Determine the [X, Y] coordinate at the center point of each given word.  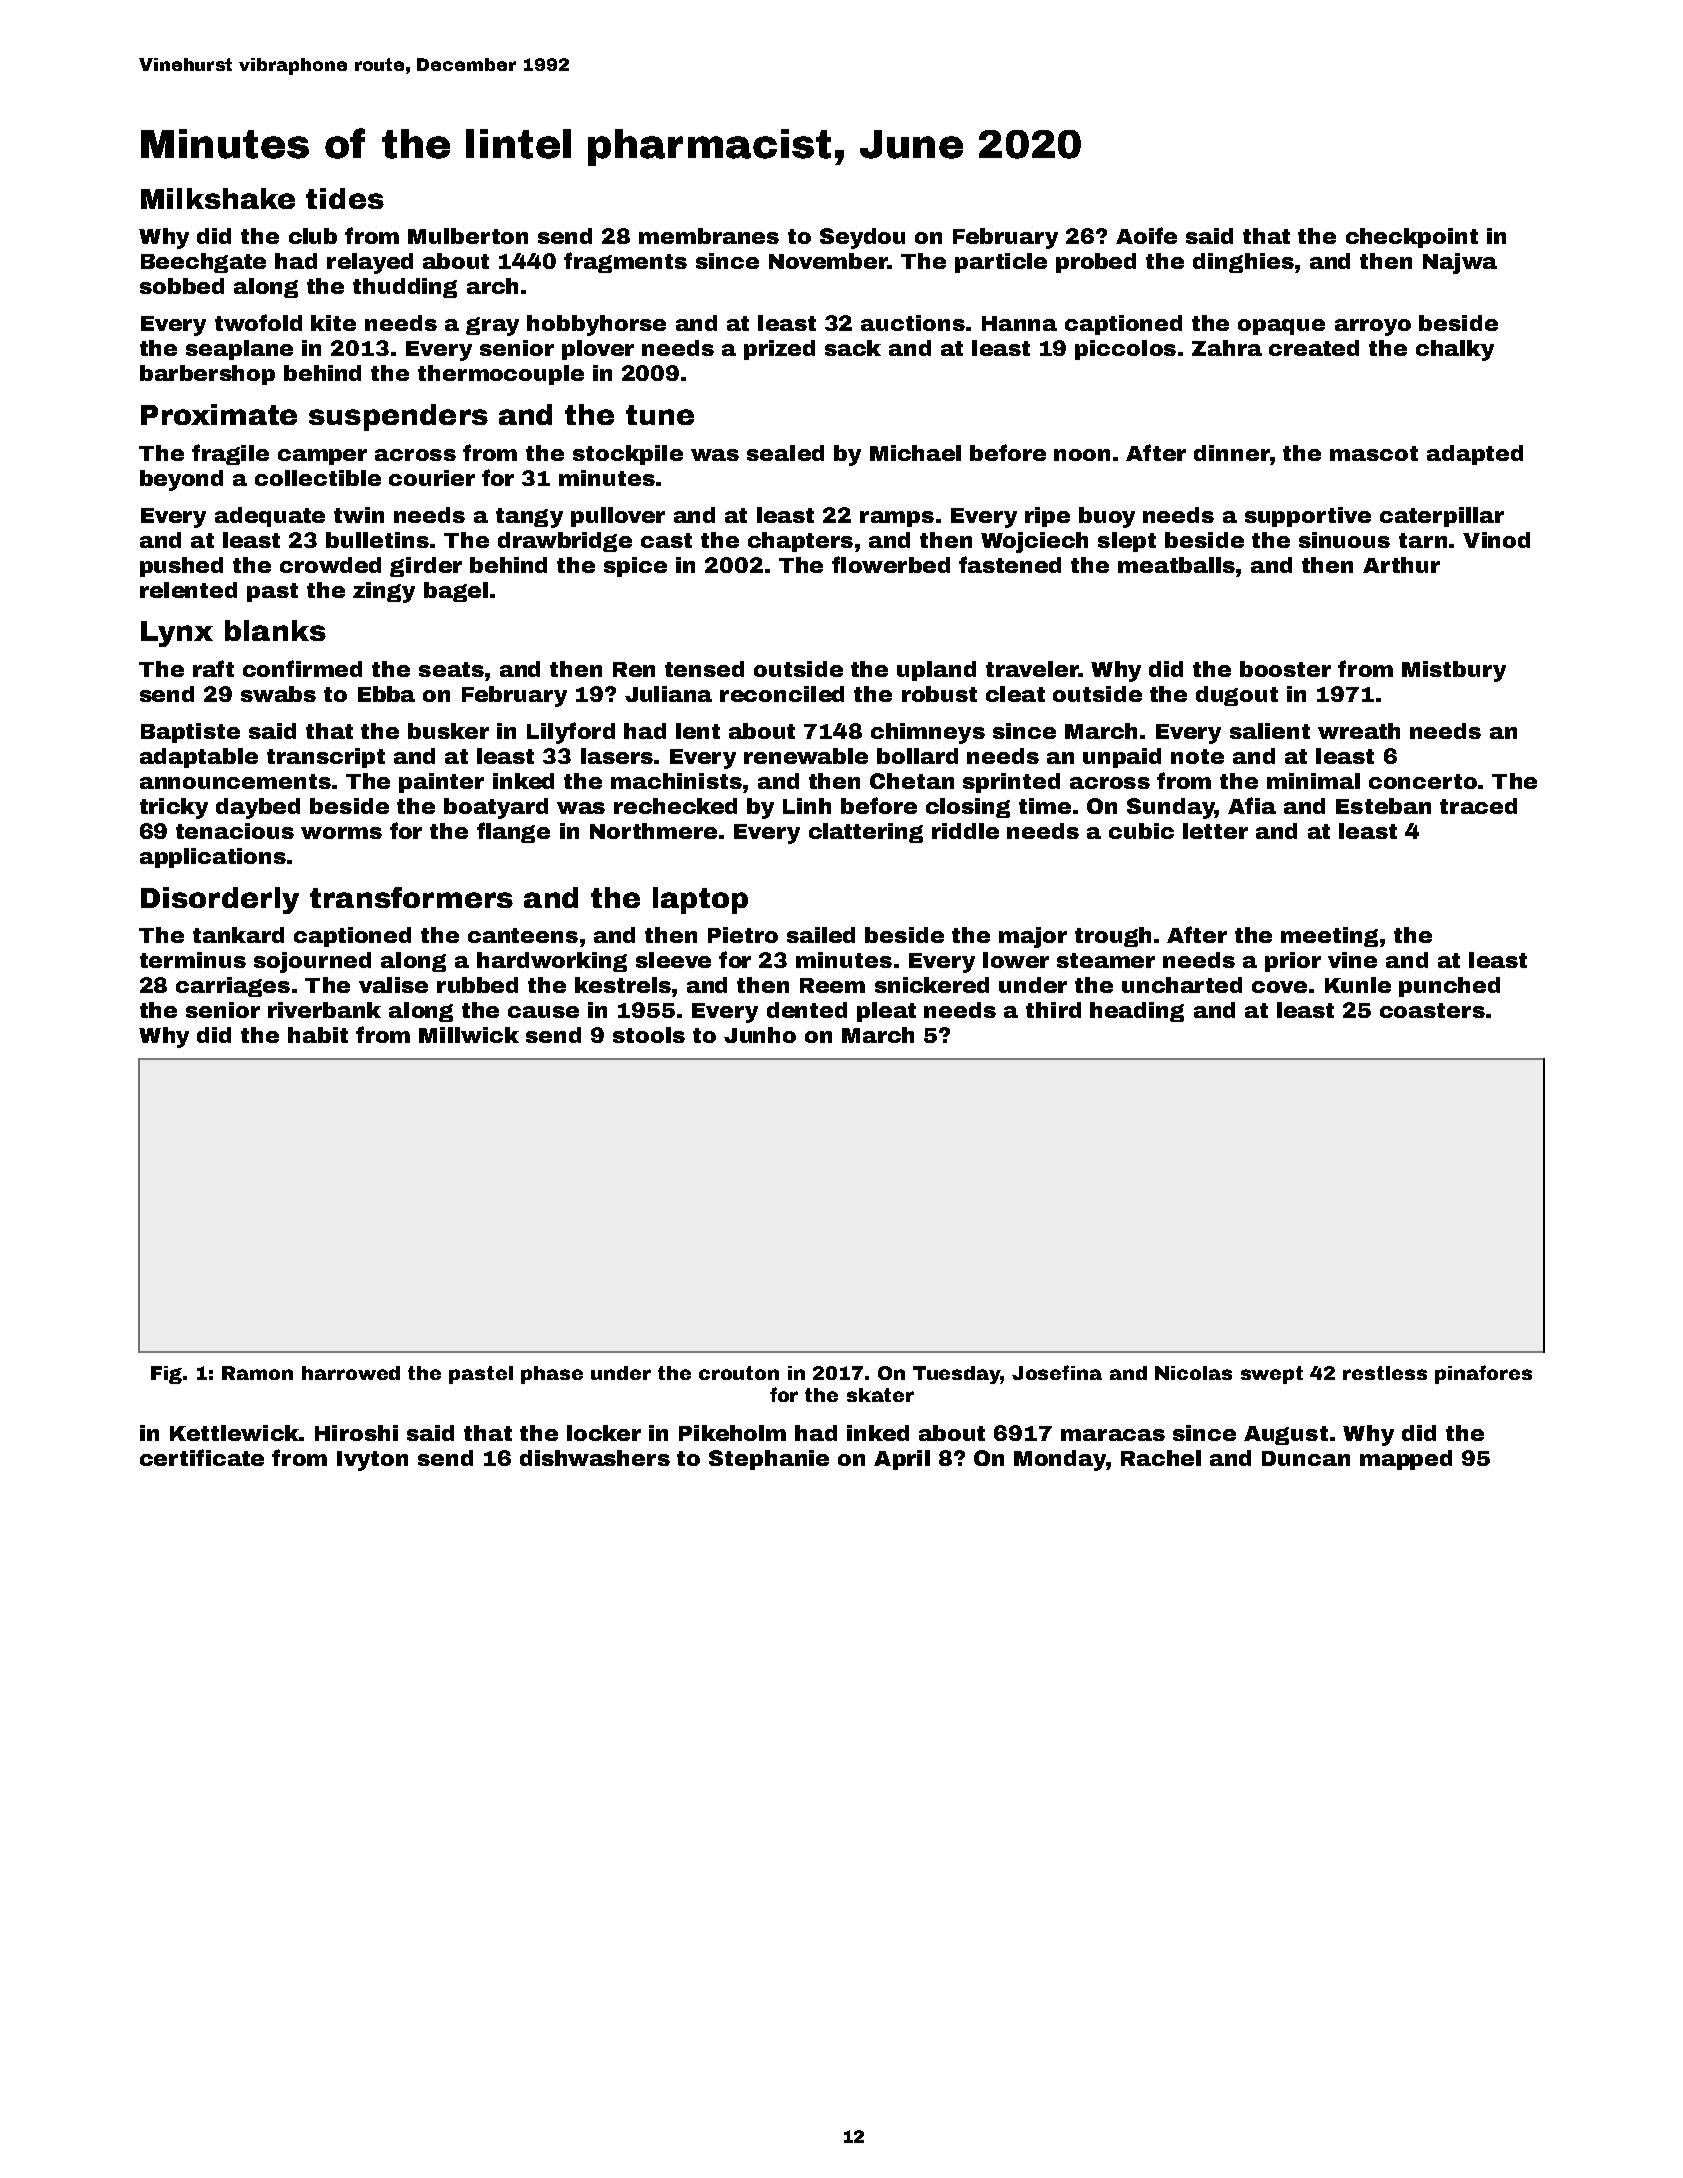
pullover [618, 517]
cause [543, 1012]
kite [333, 323]
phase [552, 1375]
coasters [1432, 1010]
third [1053, 1010]
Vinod [1496, 540]
